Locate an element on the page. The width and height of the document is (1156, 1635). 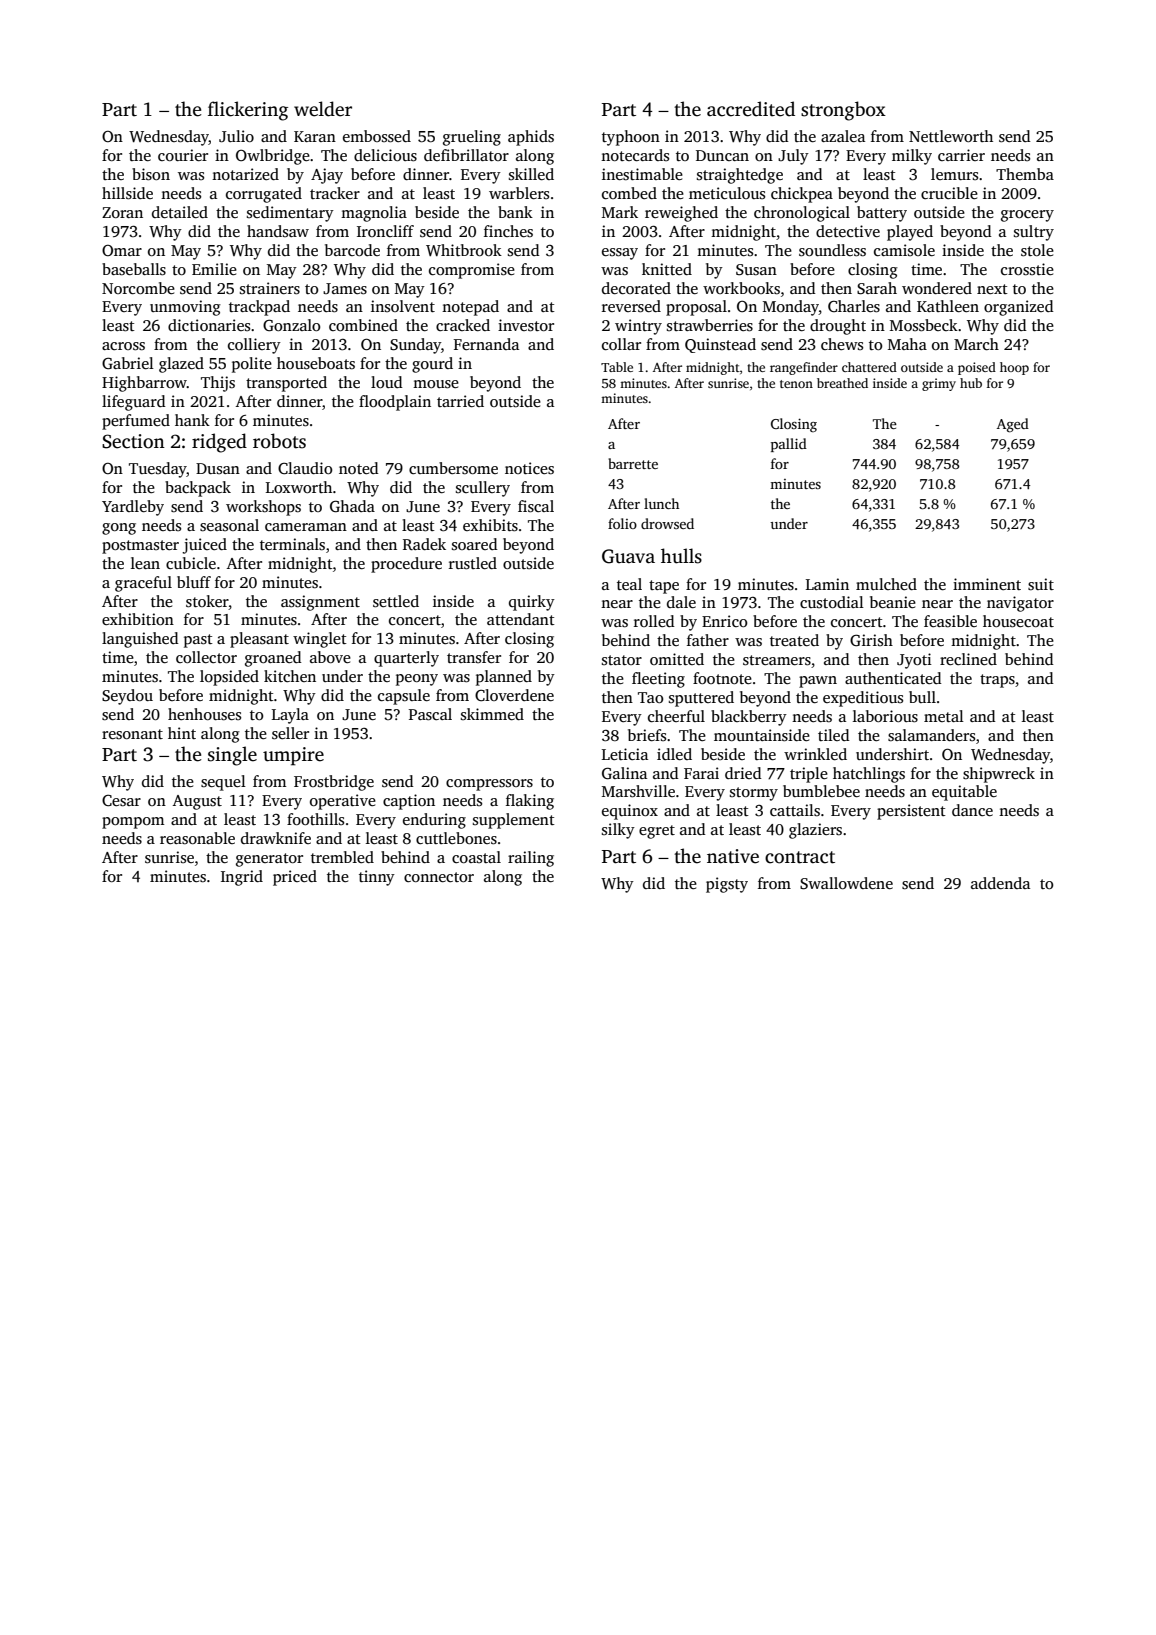
kitchen is located at coordinates (290, 676).
